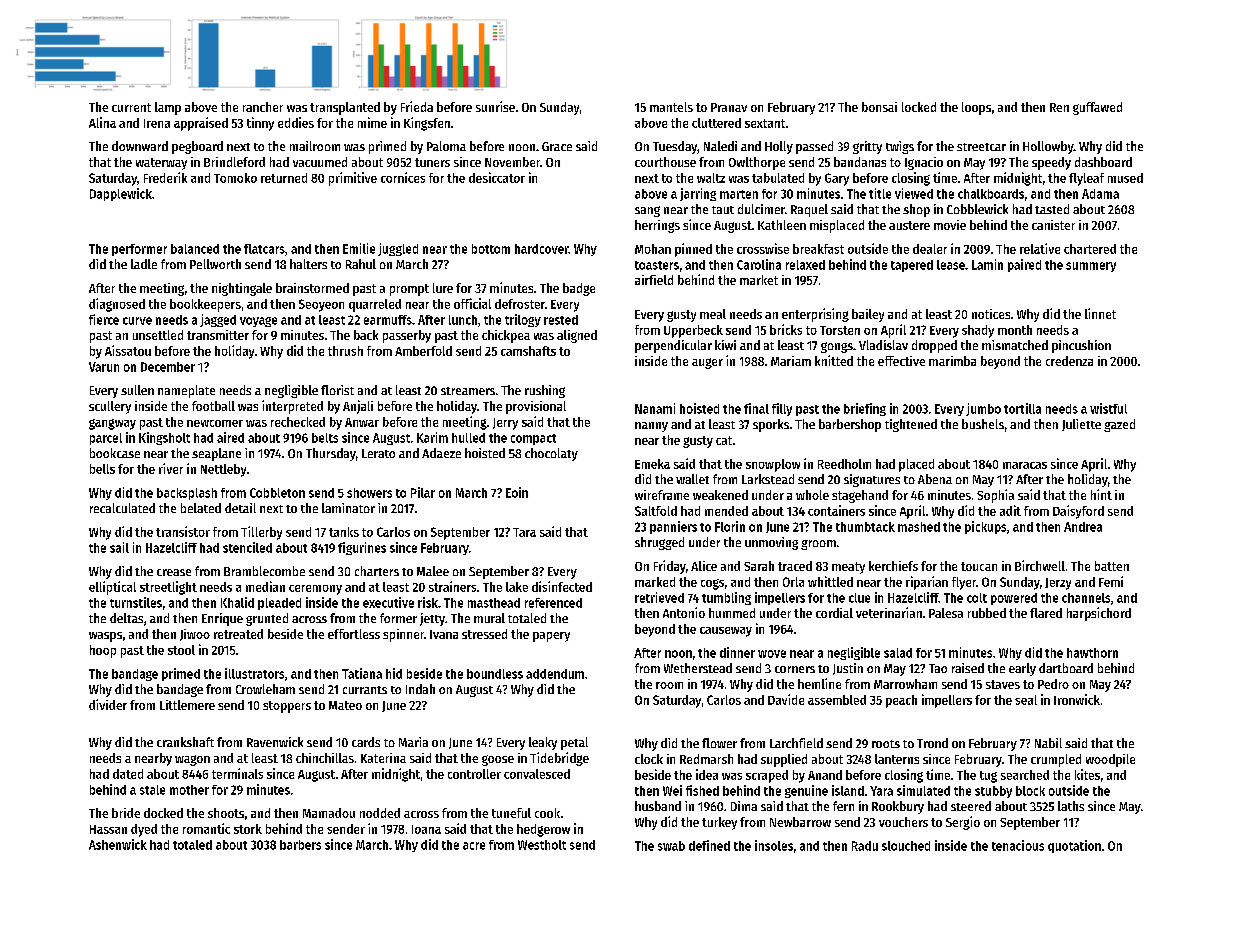 The width and height of the screenshot is (1233, 952). I want to click on transmitter, so click(218, 335).
